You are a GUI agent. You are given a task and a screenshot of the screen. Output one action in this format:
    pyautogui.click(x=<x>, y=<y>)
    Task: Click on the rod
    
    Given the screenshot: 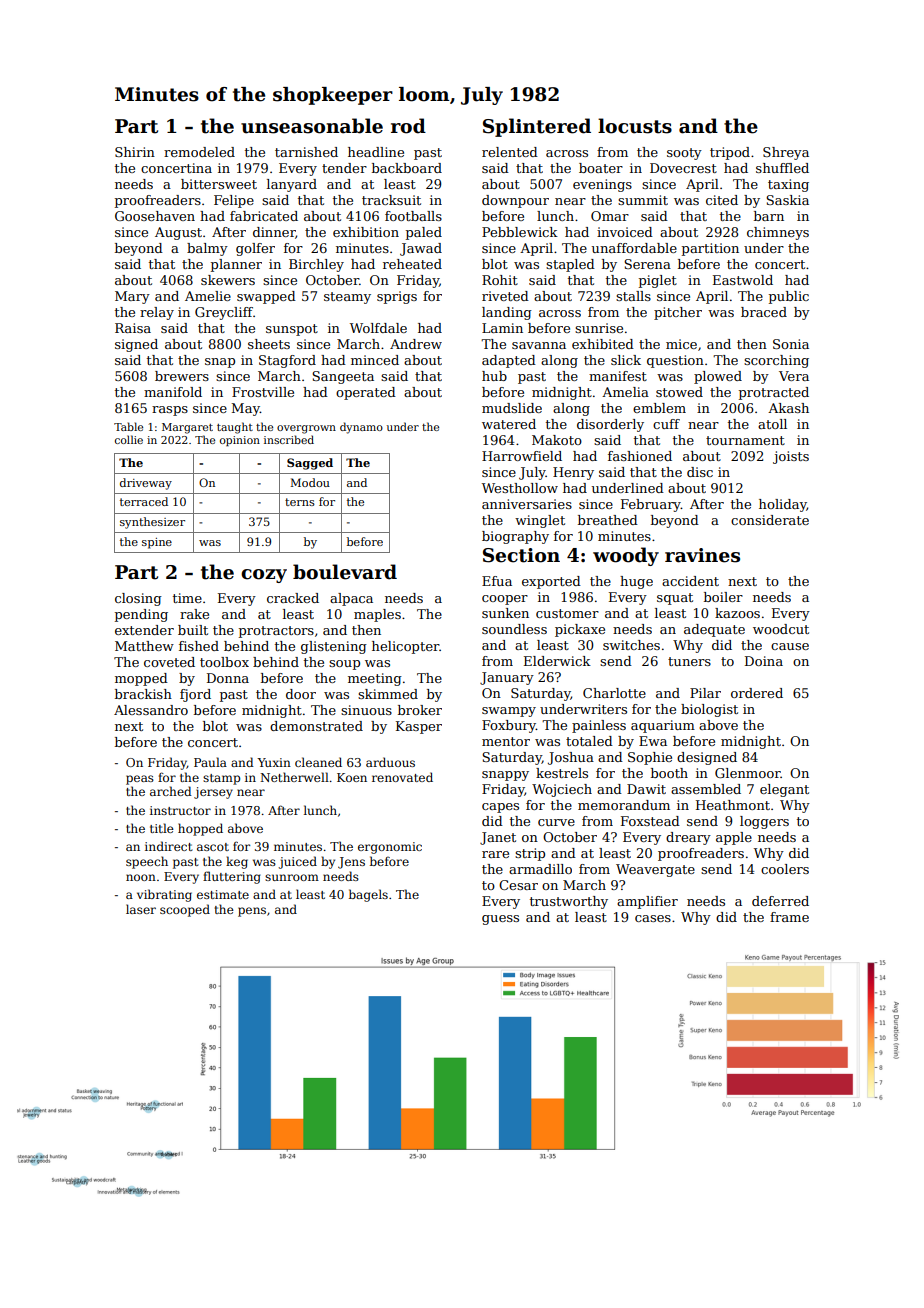 What is the action you would take?
    pyautogui.click(x=408, y=126)
